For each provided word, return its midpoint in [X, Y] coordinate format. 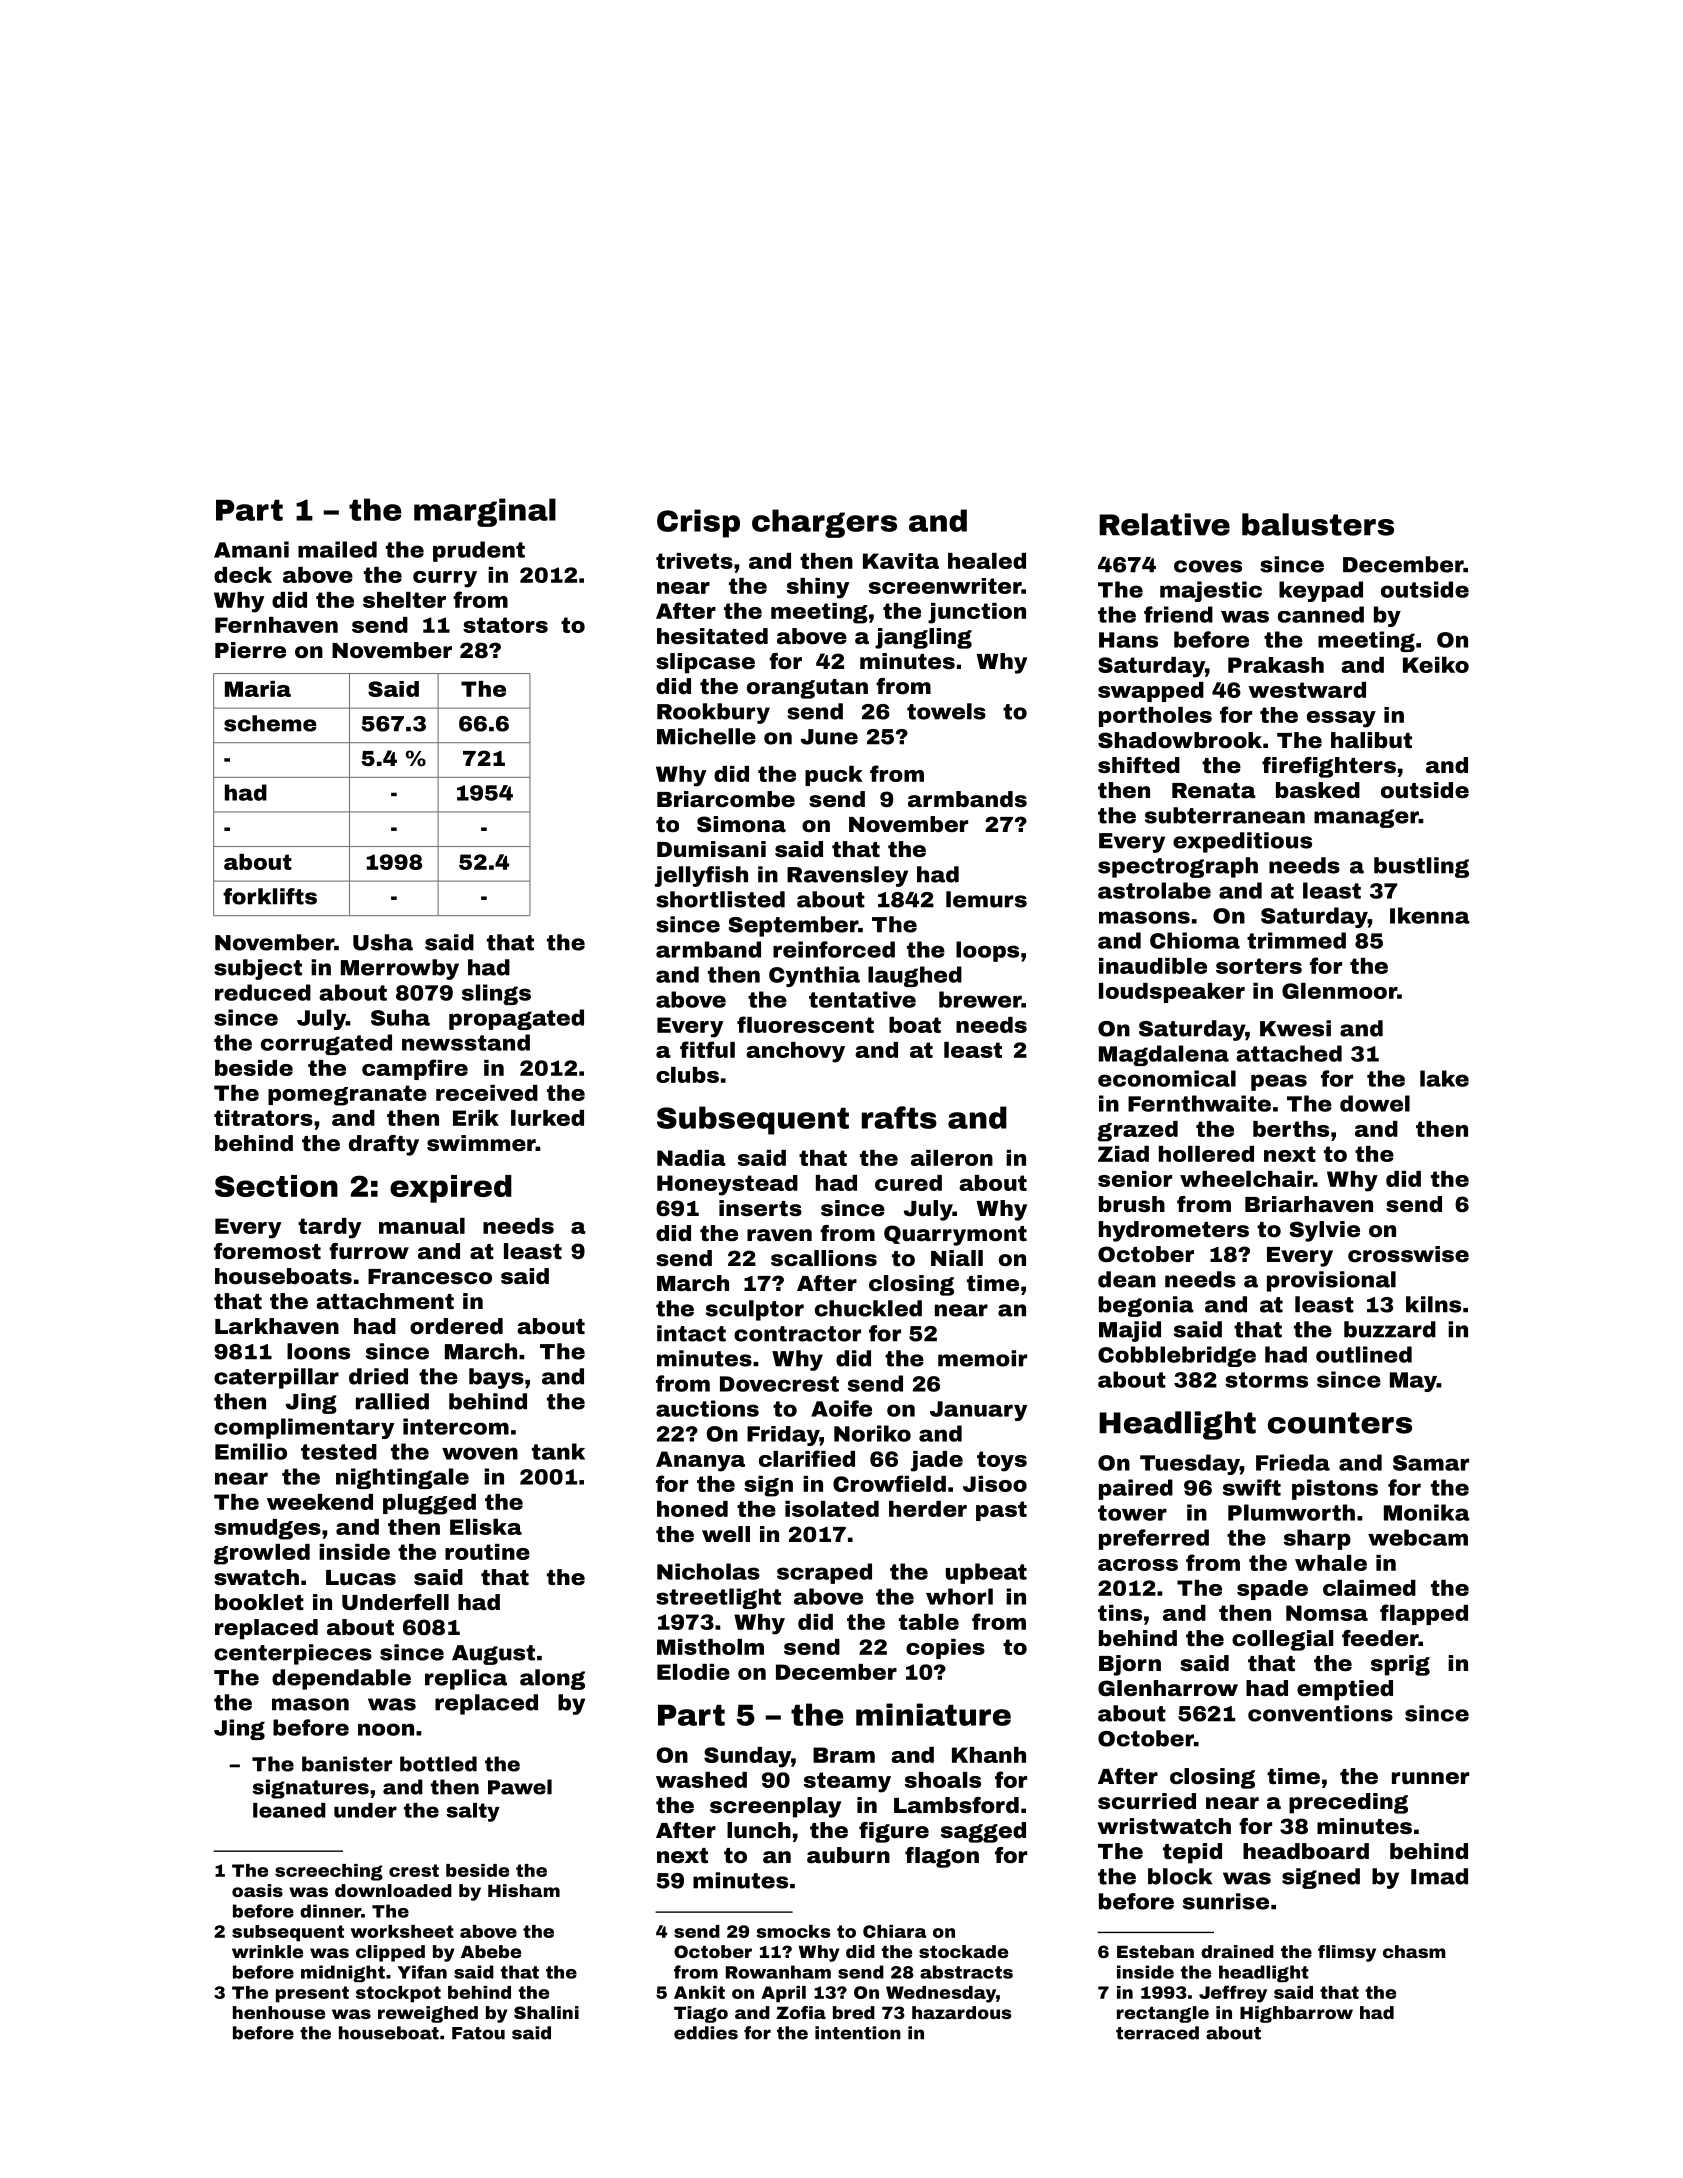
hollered [1206, 1154]
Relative [1164, 524]
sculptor [755, 1310]
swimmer [481, 1143]
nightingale [402, 1478]
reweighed [428, 2014]
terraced [1157, 2033]
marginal [485, 512]
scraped [824, 1573]
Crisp [698, 523]
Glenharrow [1168, 1688]
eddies [706, 2033]
